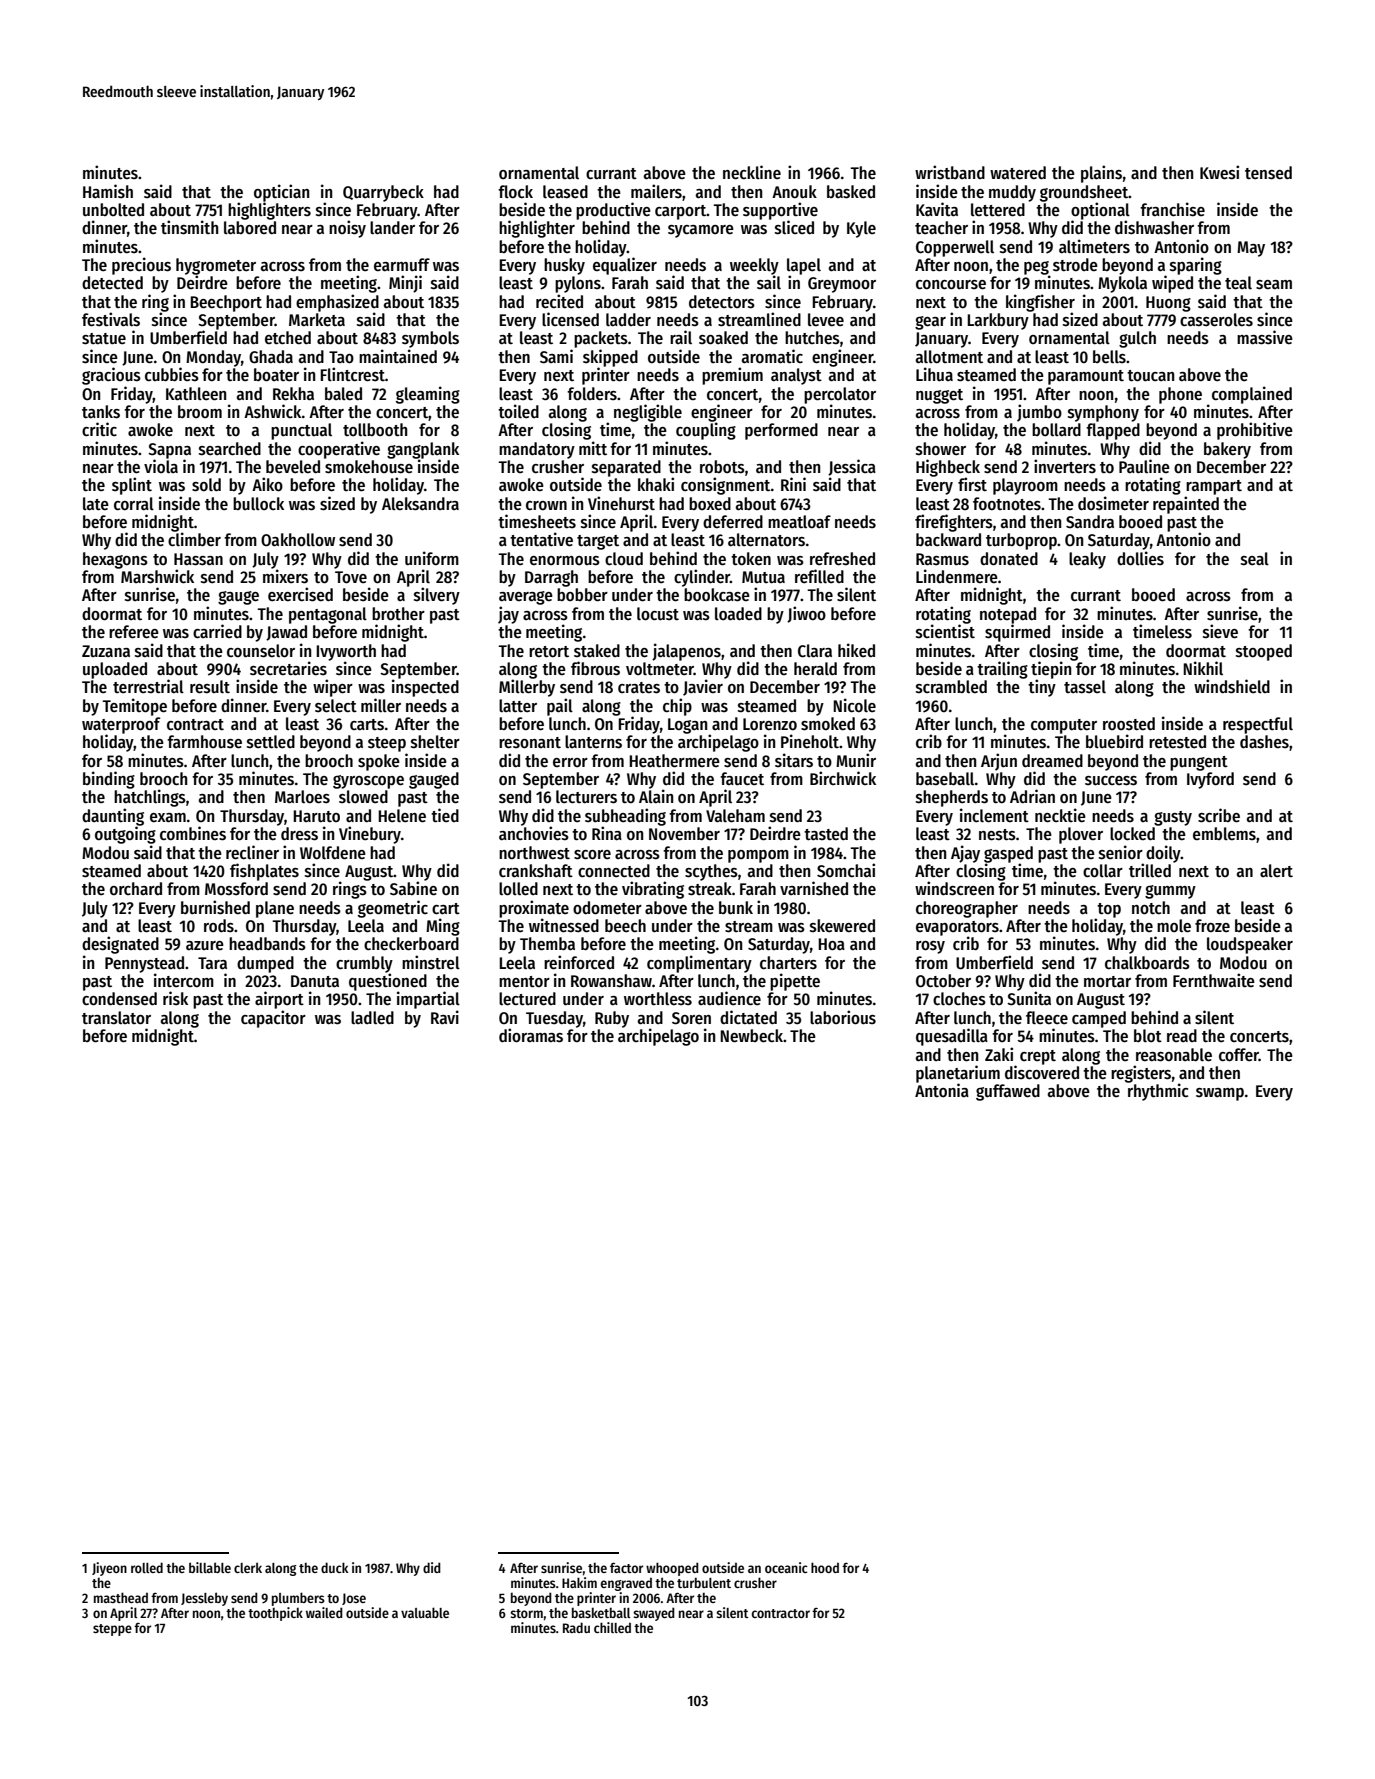 The image size is (1375, 1779). Describe the element at coordinates (1251, 249) in the screenshot. I see `May` at that location.
